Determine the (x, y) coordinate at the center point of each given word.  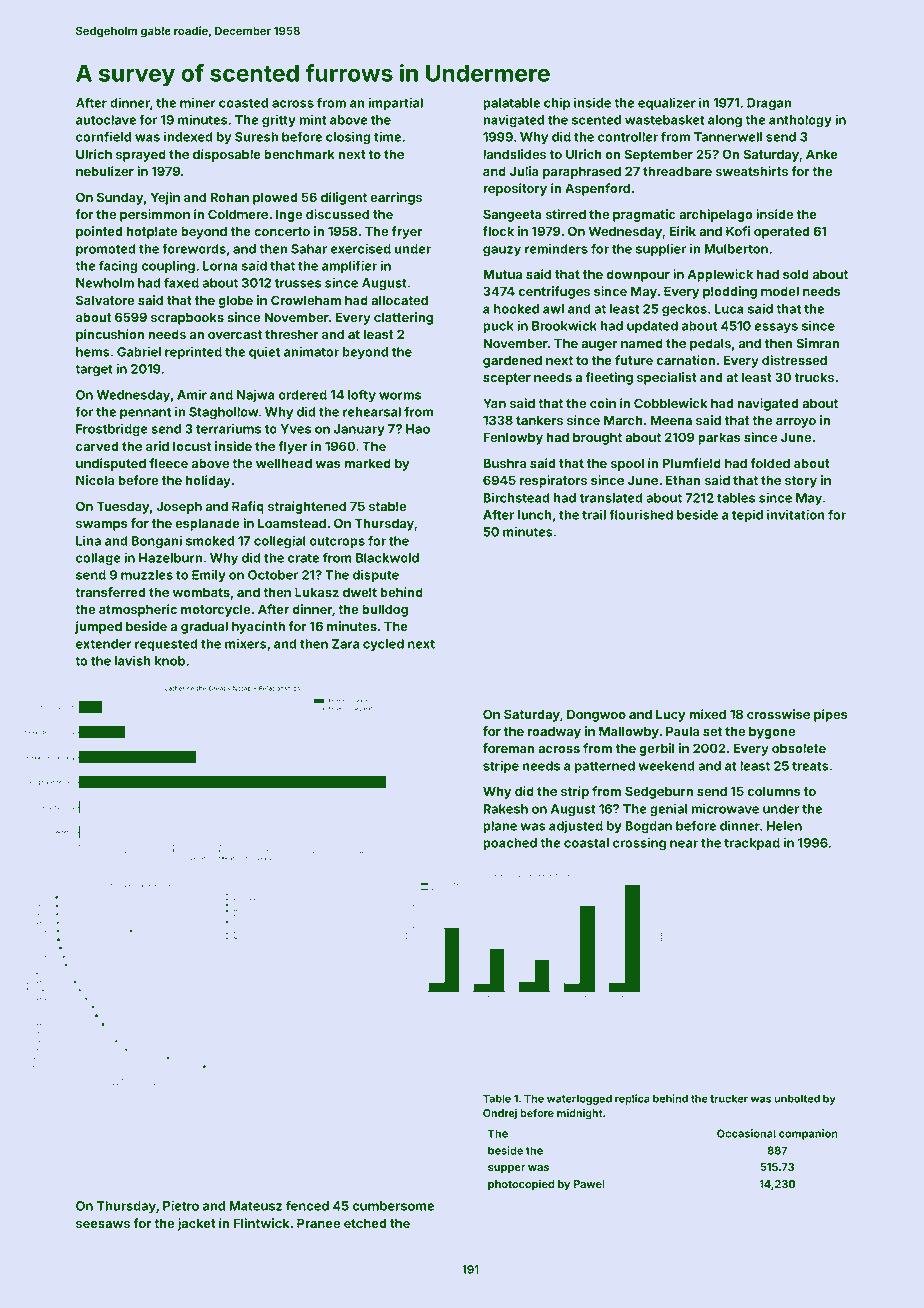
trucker (729, 1098)
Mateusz (255, 1206)
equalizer (667, 104)
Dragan (769, 104)
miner (198, 103)
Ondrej (500, 1114)
